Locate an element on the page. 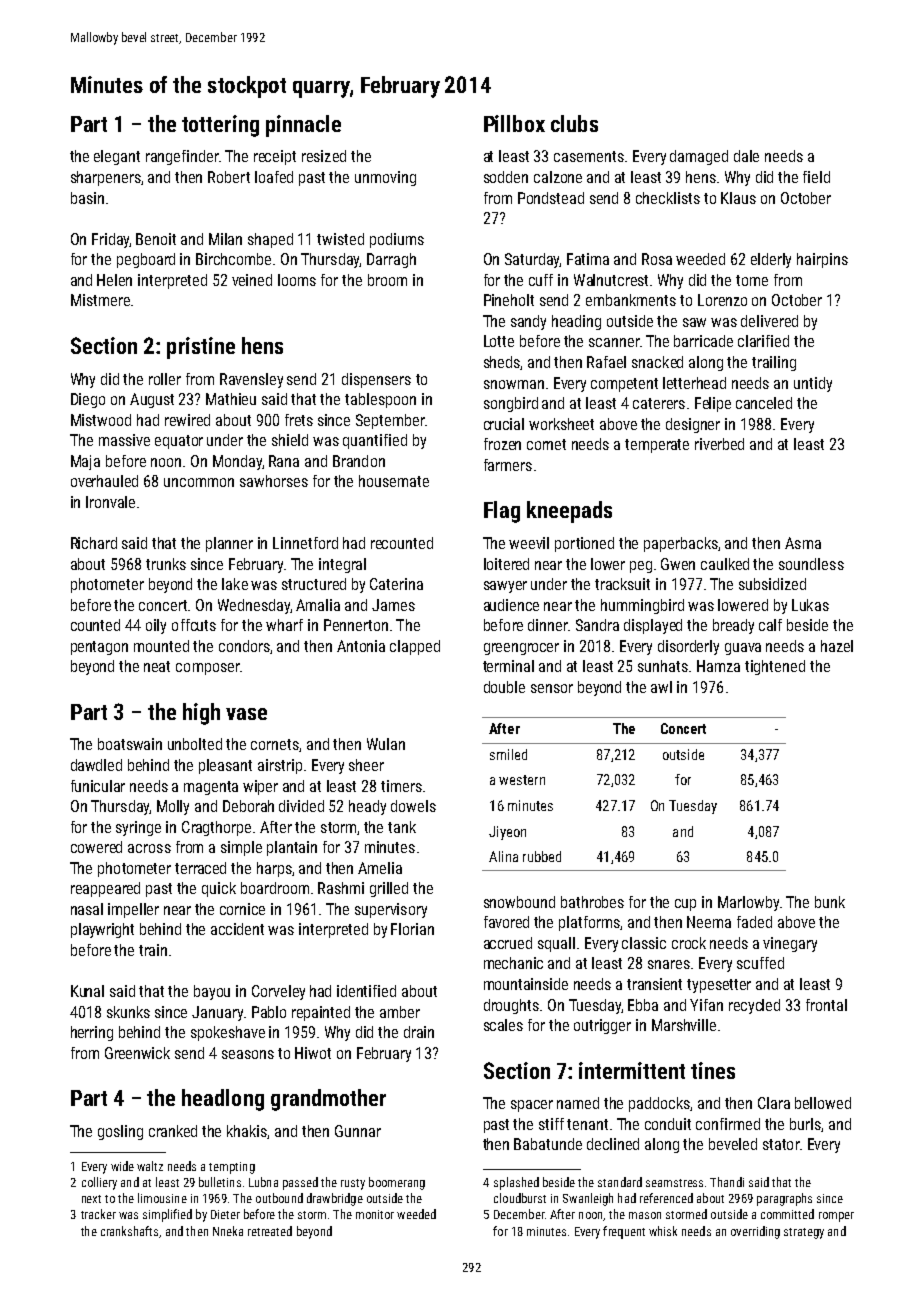 The height and width of the image is (1308, 924). Pillbox is located at coordinates (514, 123).
